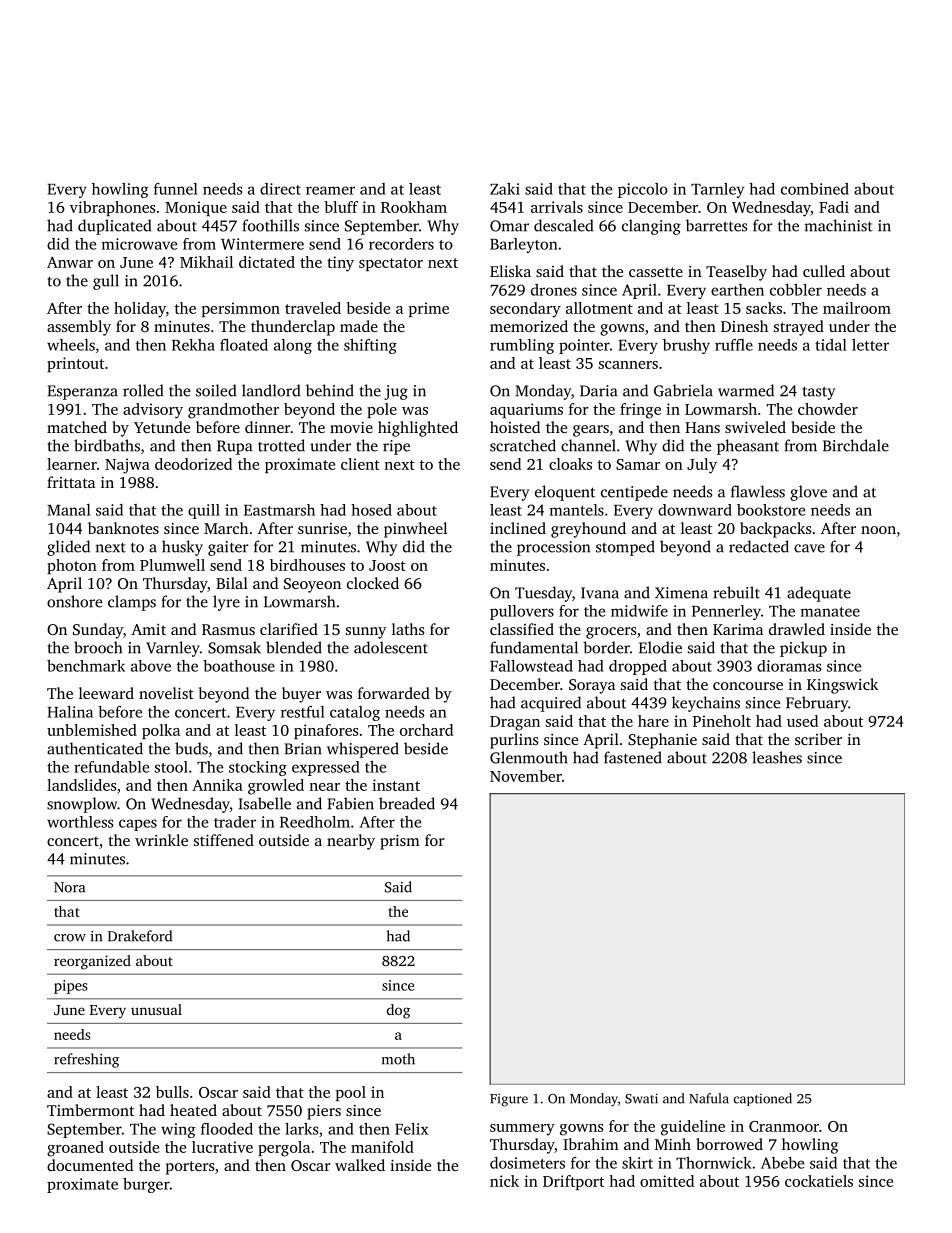 Image resolution: width=952 pixels, height=1233 pixels. I want to click on jug, so click(396, 392).
